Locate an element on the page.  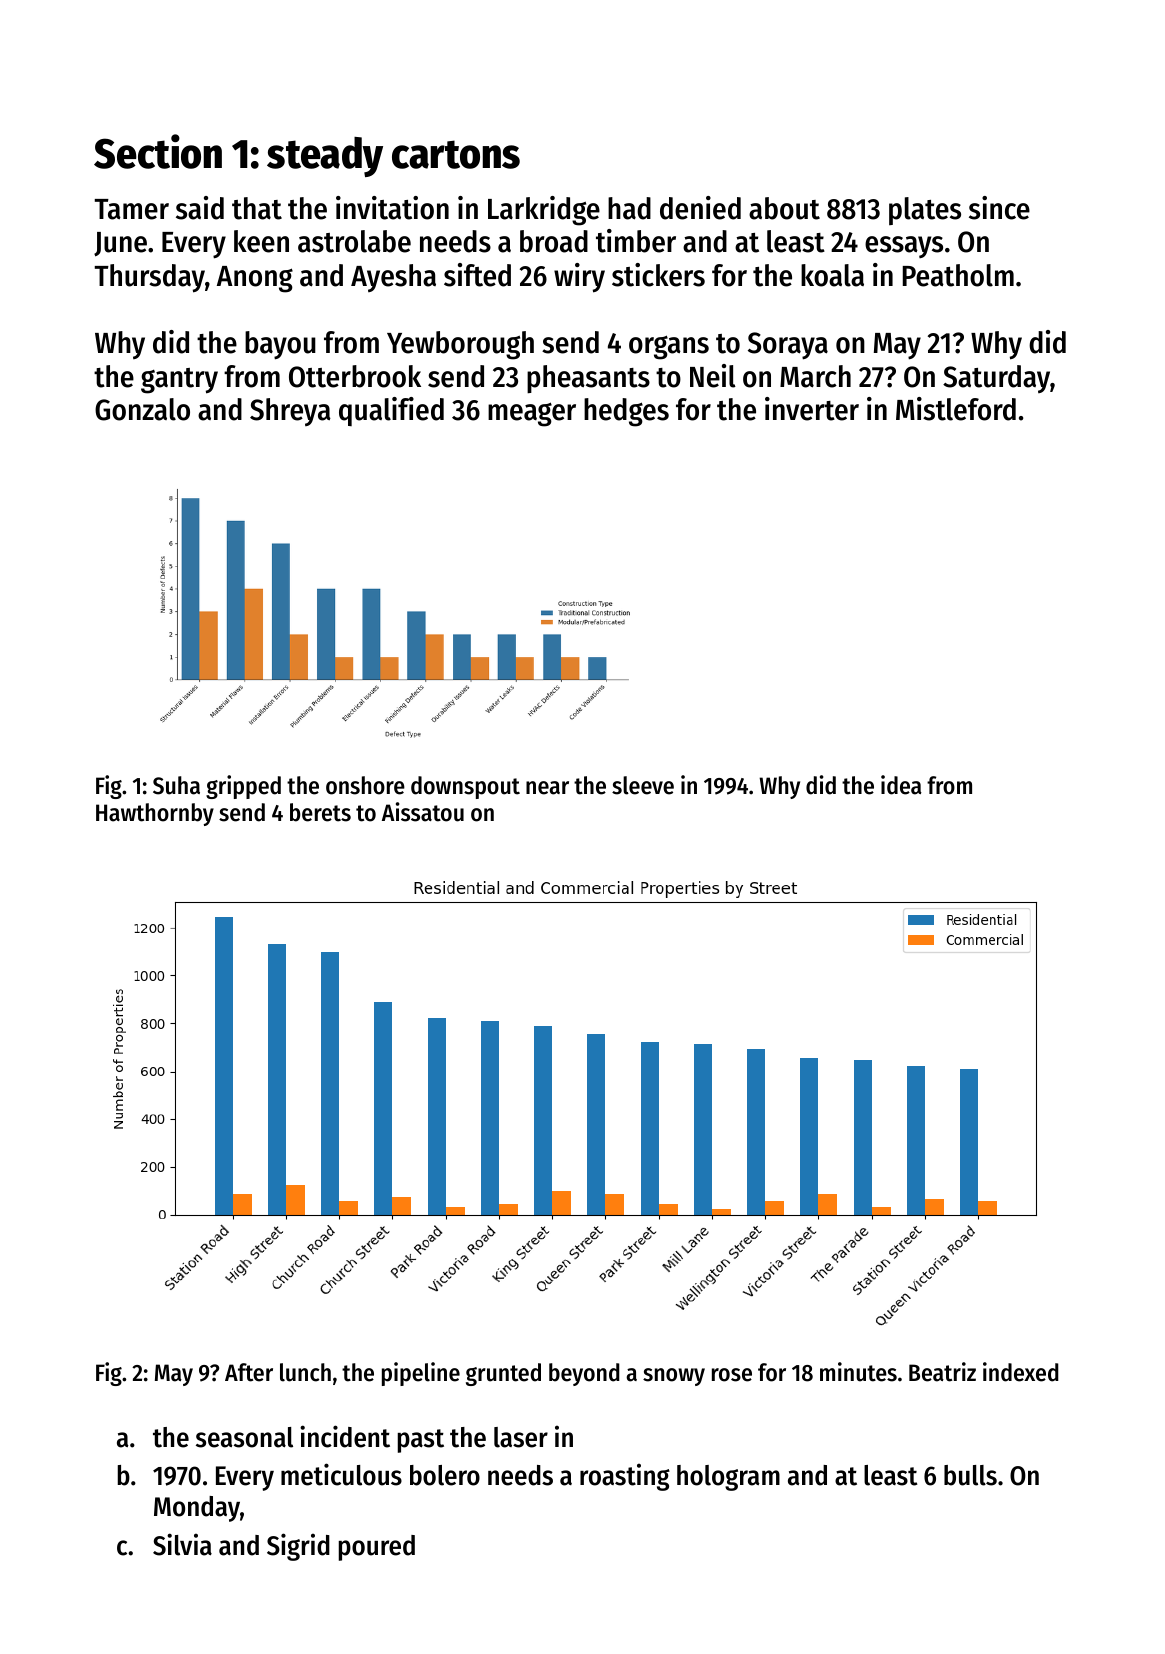
rose is located at coordinates (732, 1375).
